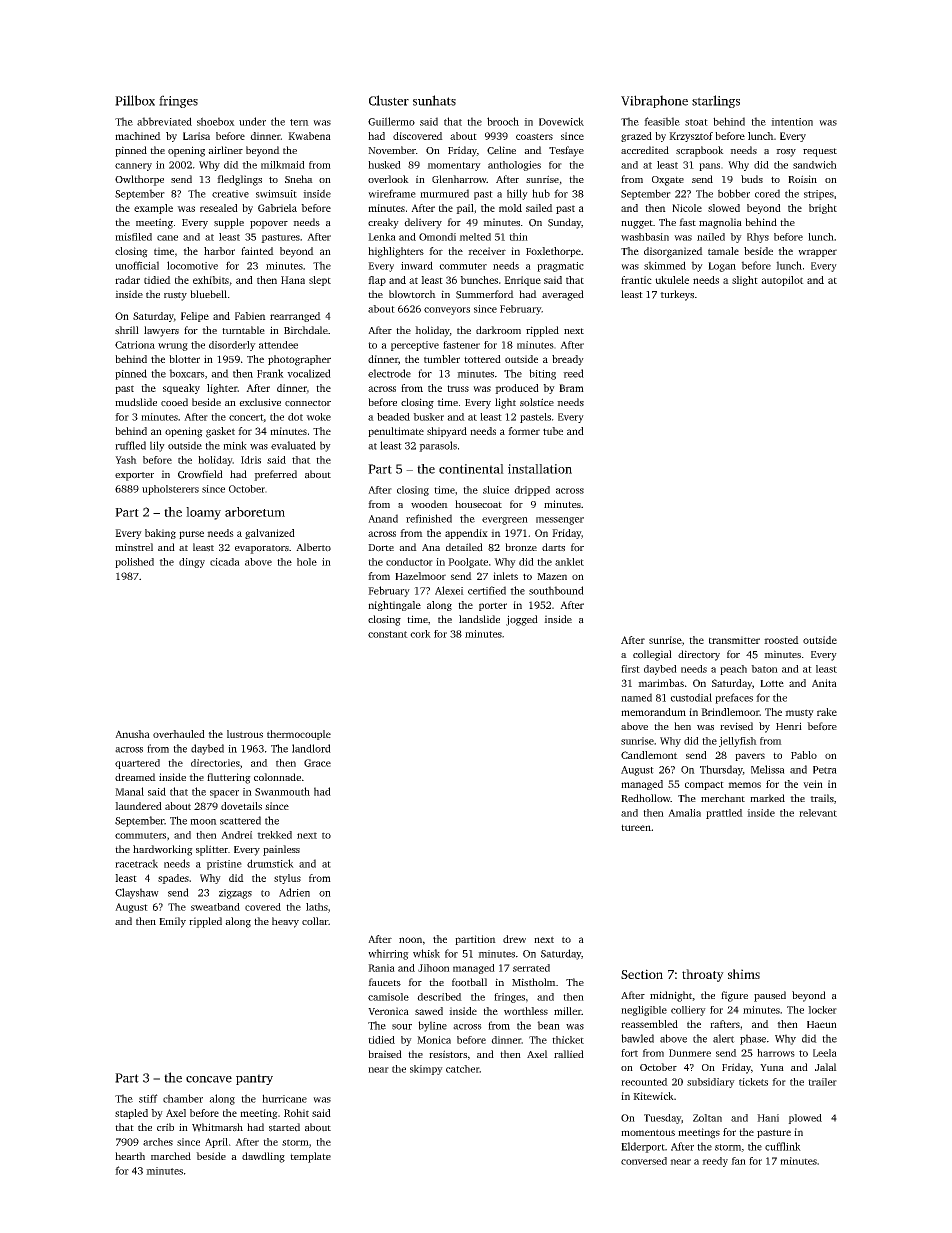  What do you see at coordinates (200, 474) in the image?
I see `Crowfield` at bounding box center [200, 474].
